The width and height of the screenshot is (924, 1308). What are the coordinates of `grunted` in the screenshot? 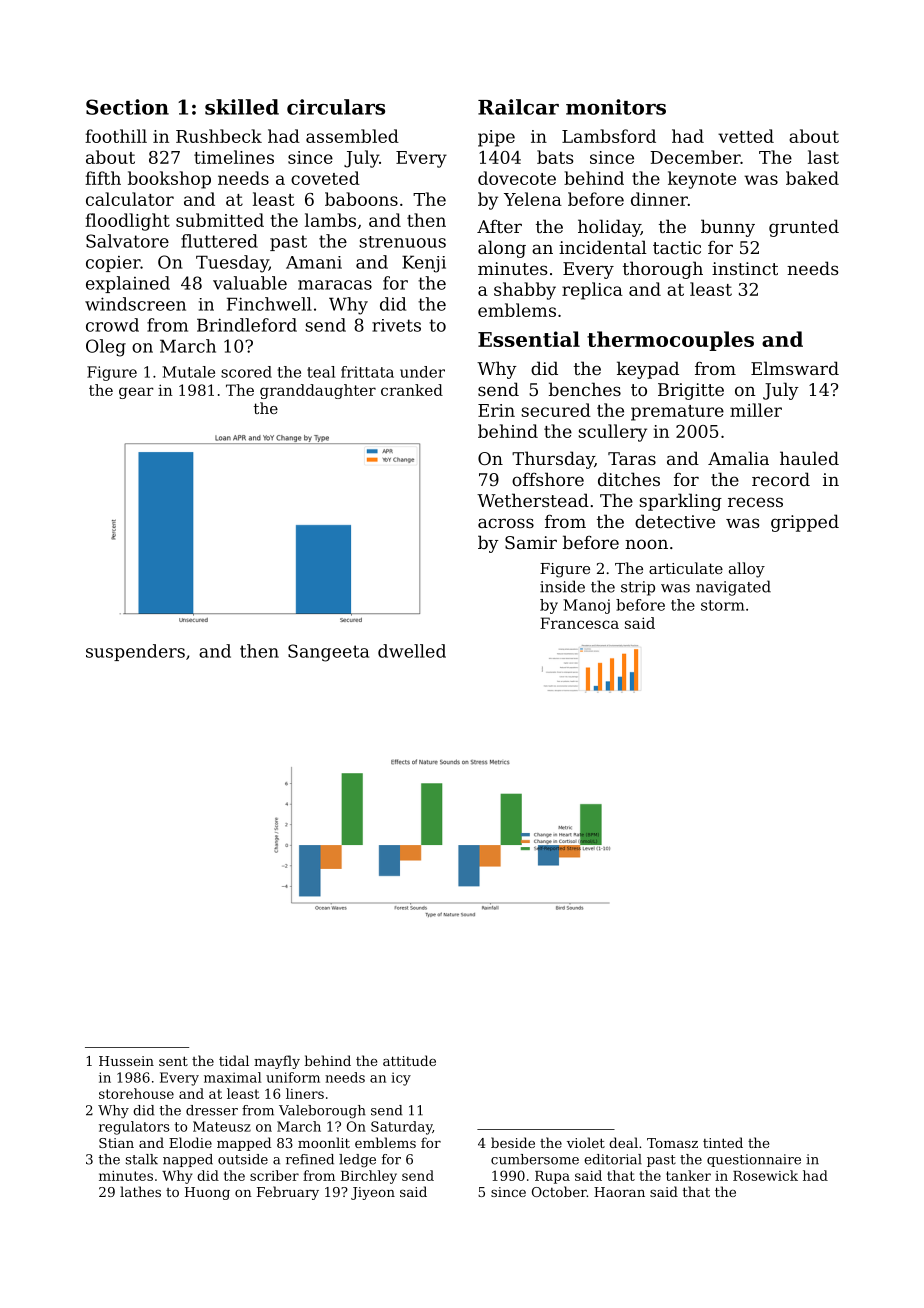 It's located at (804, 228).
